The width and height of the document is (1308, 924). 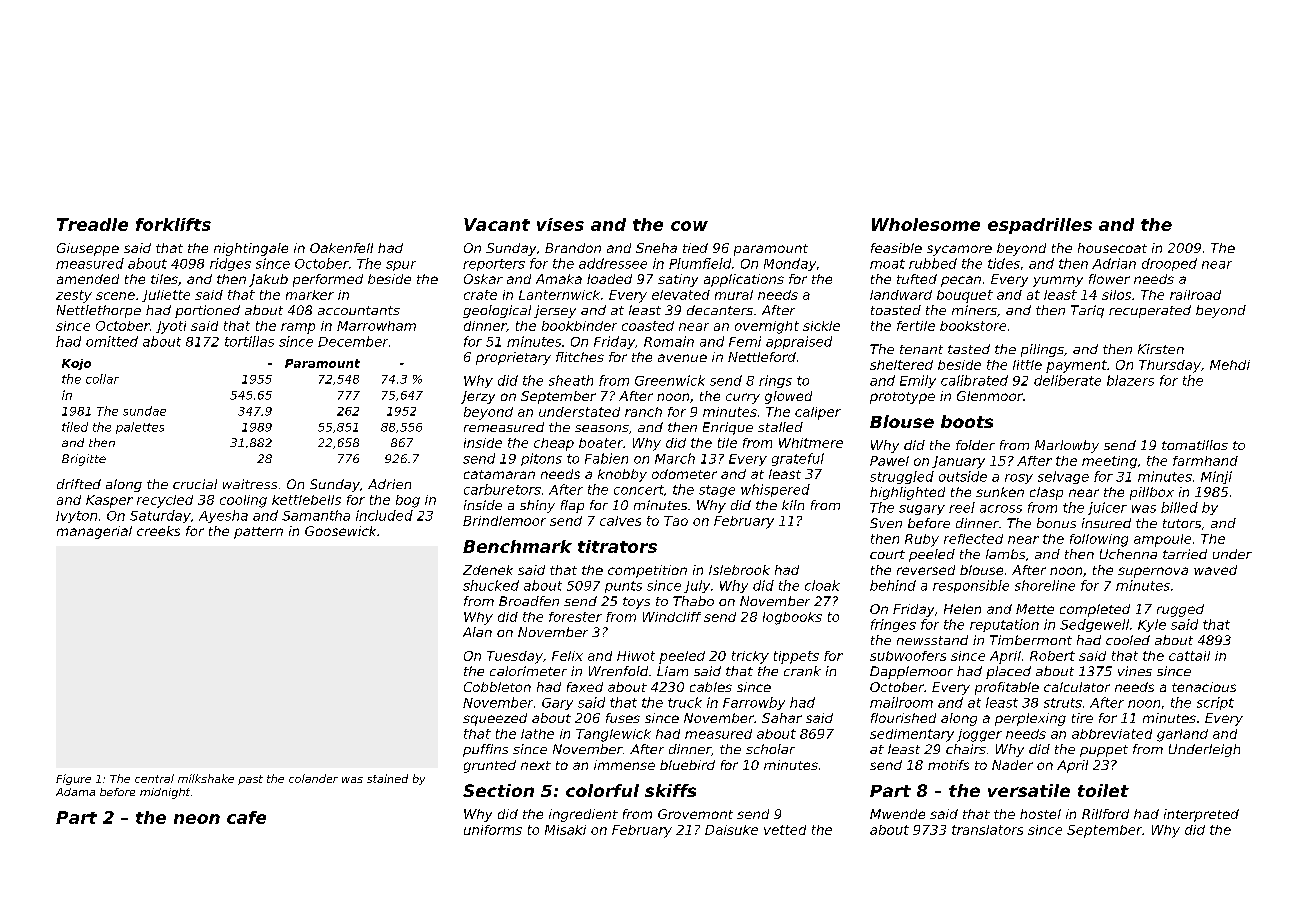 What do you see at coordinates (1007, 688) in the document?
I see `profitable` at bounding box center [1007, 688].
